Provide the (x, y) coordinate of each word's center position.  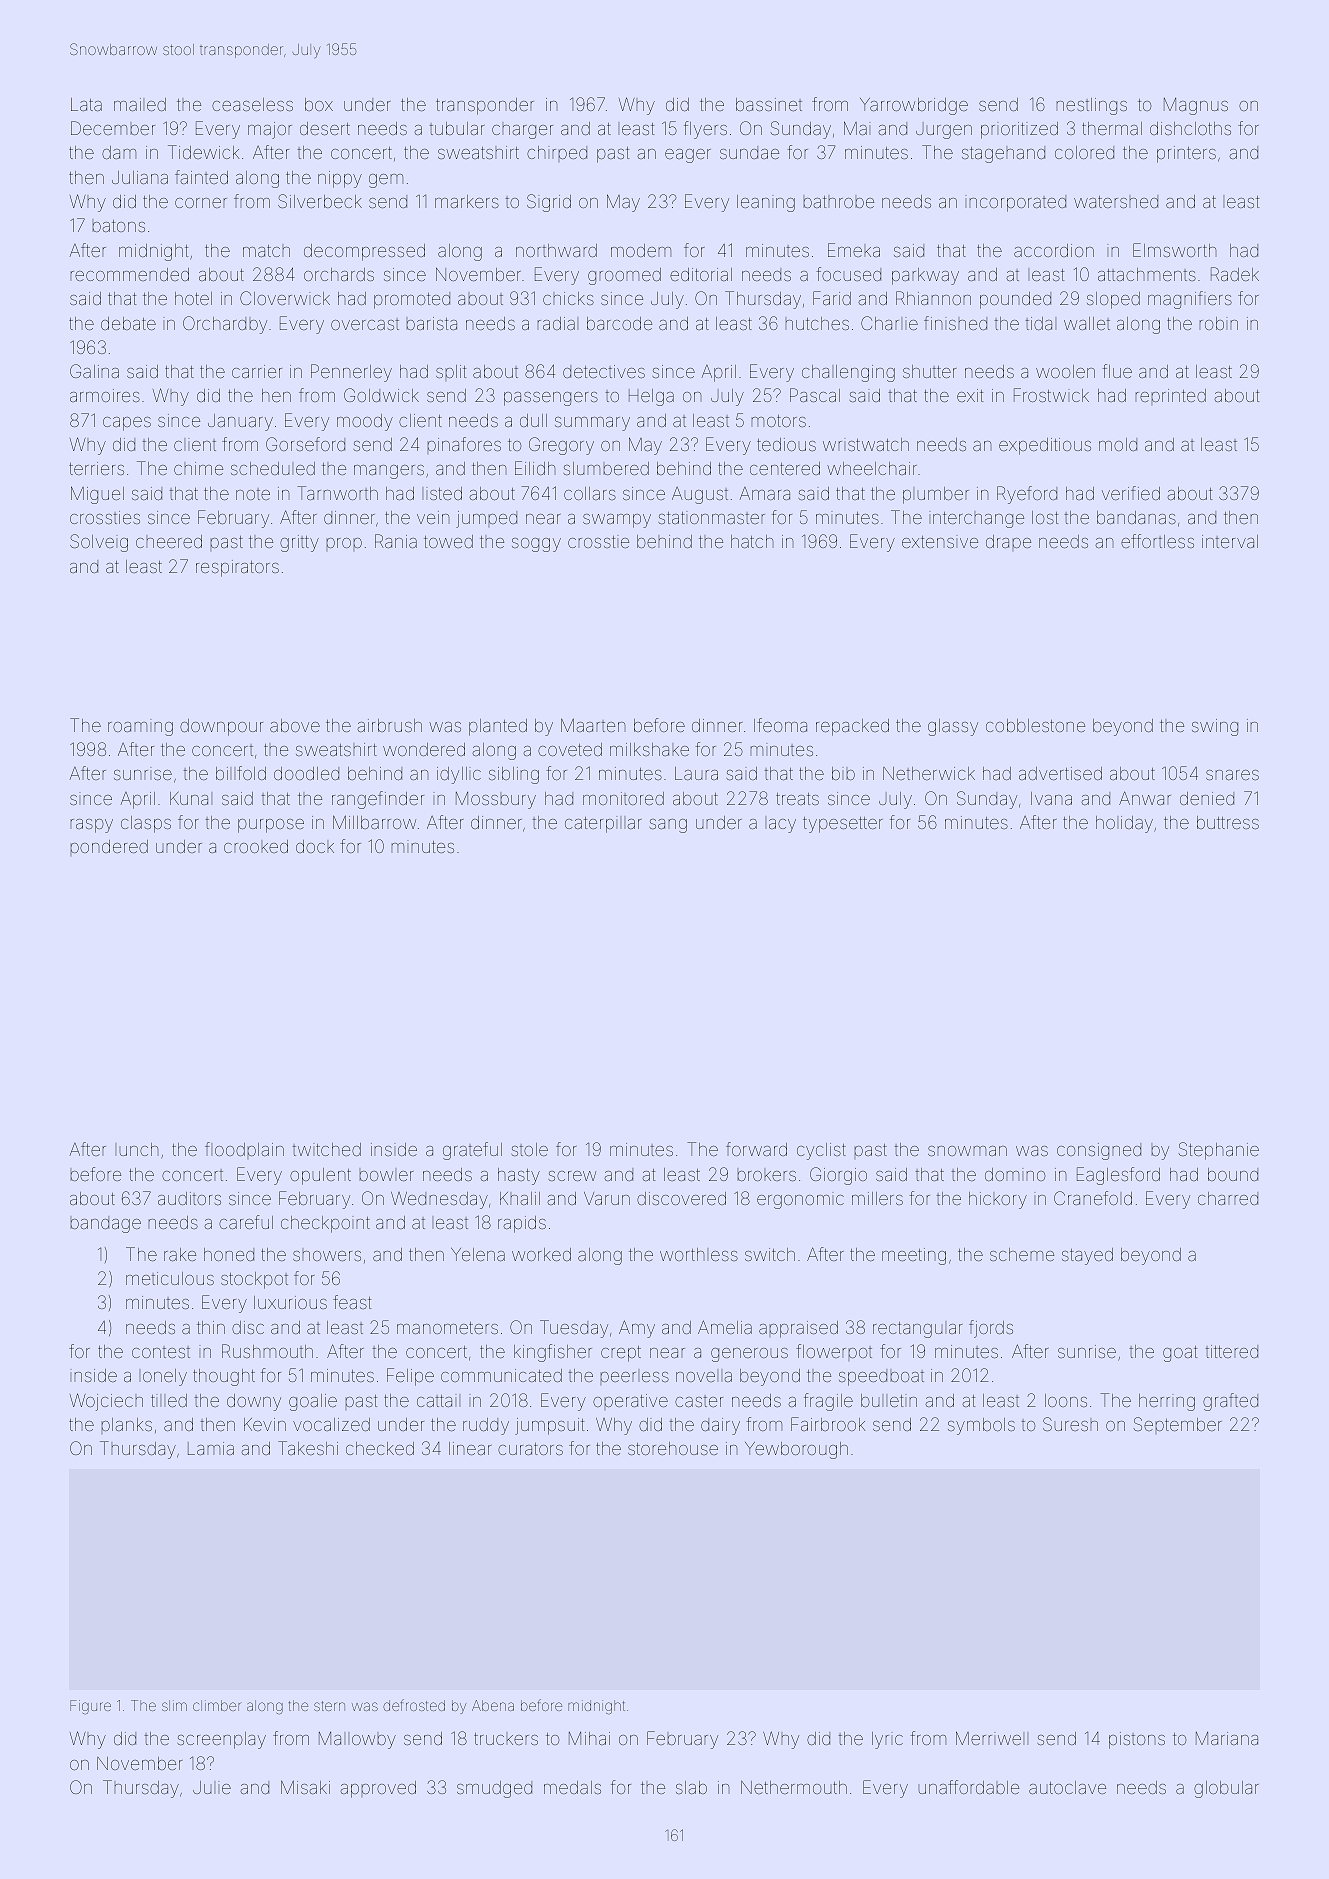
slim (174, 1705)
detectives (604, 371)
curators (530, 1449)
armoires (105, 395)
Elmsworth (1174, 250)
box (319, 104)
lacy (782, 826)
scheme (1022, 1254)
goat (1180, 1354)
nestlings (1092, 106)
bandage (106, 1224)
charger (522, 132)
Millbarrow (374, 822)
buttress (1228, 822)
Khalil (520, 1198)
